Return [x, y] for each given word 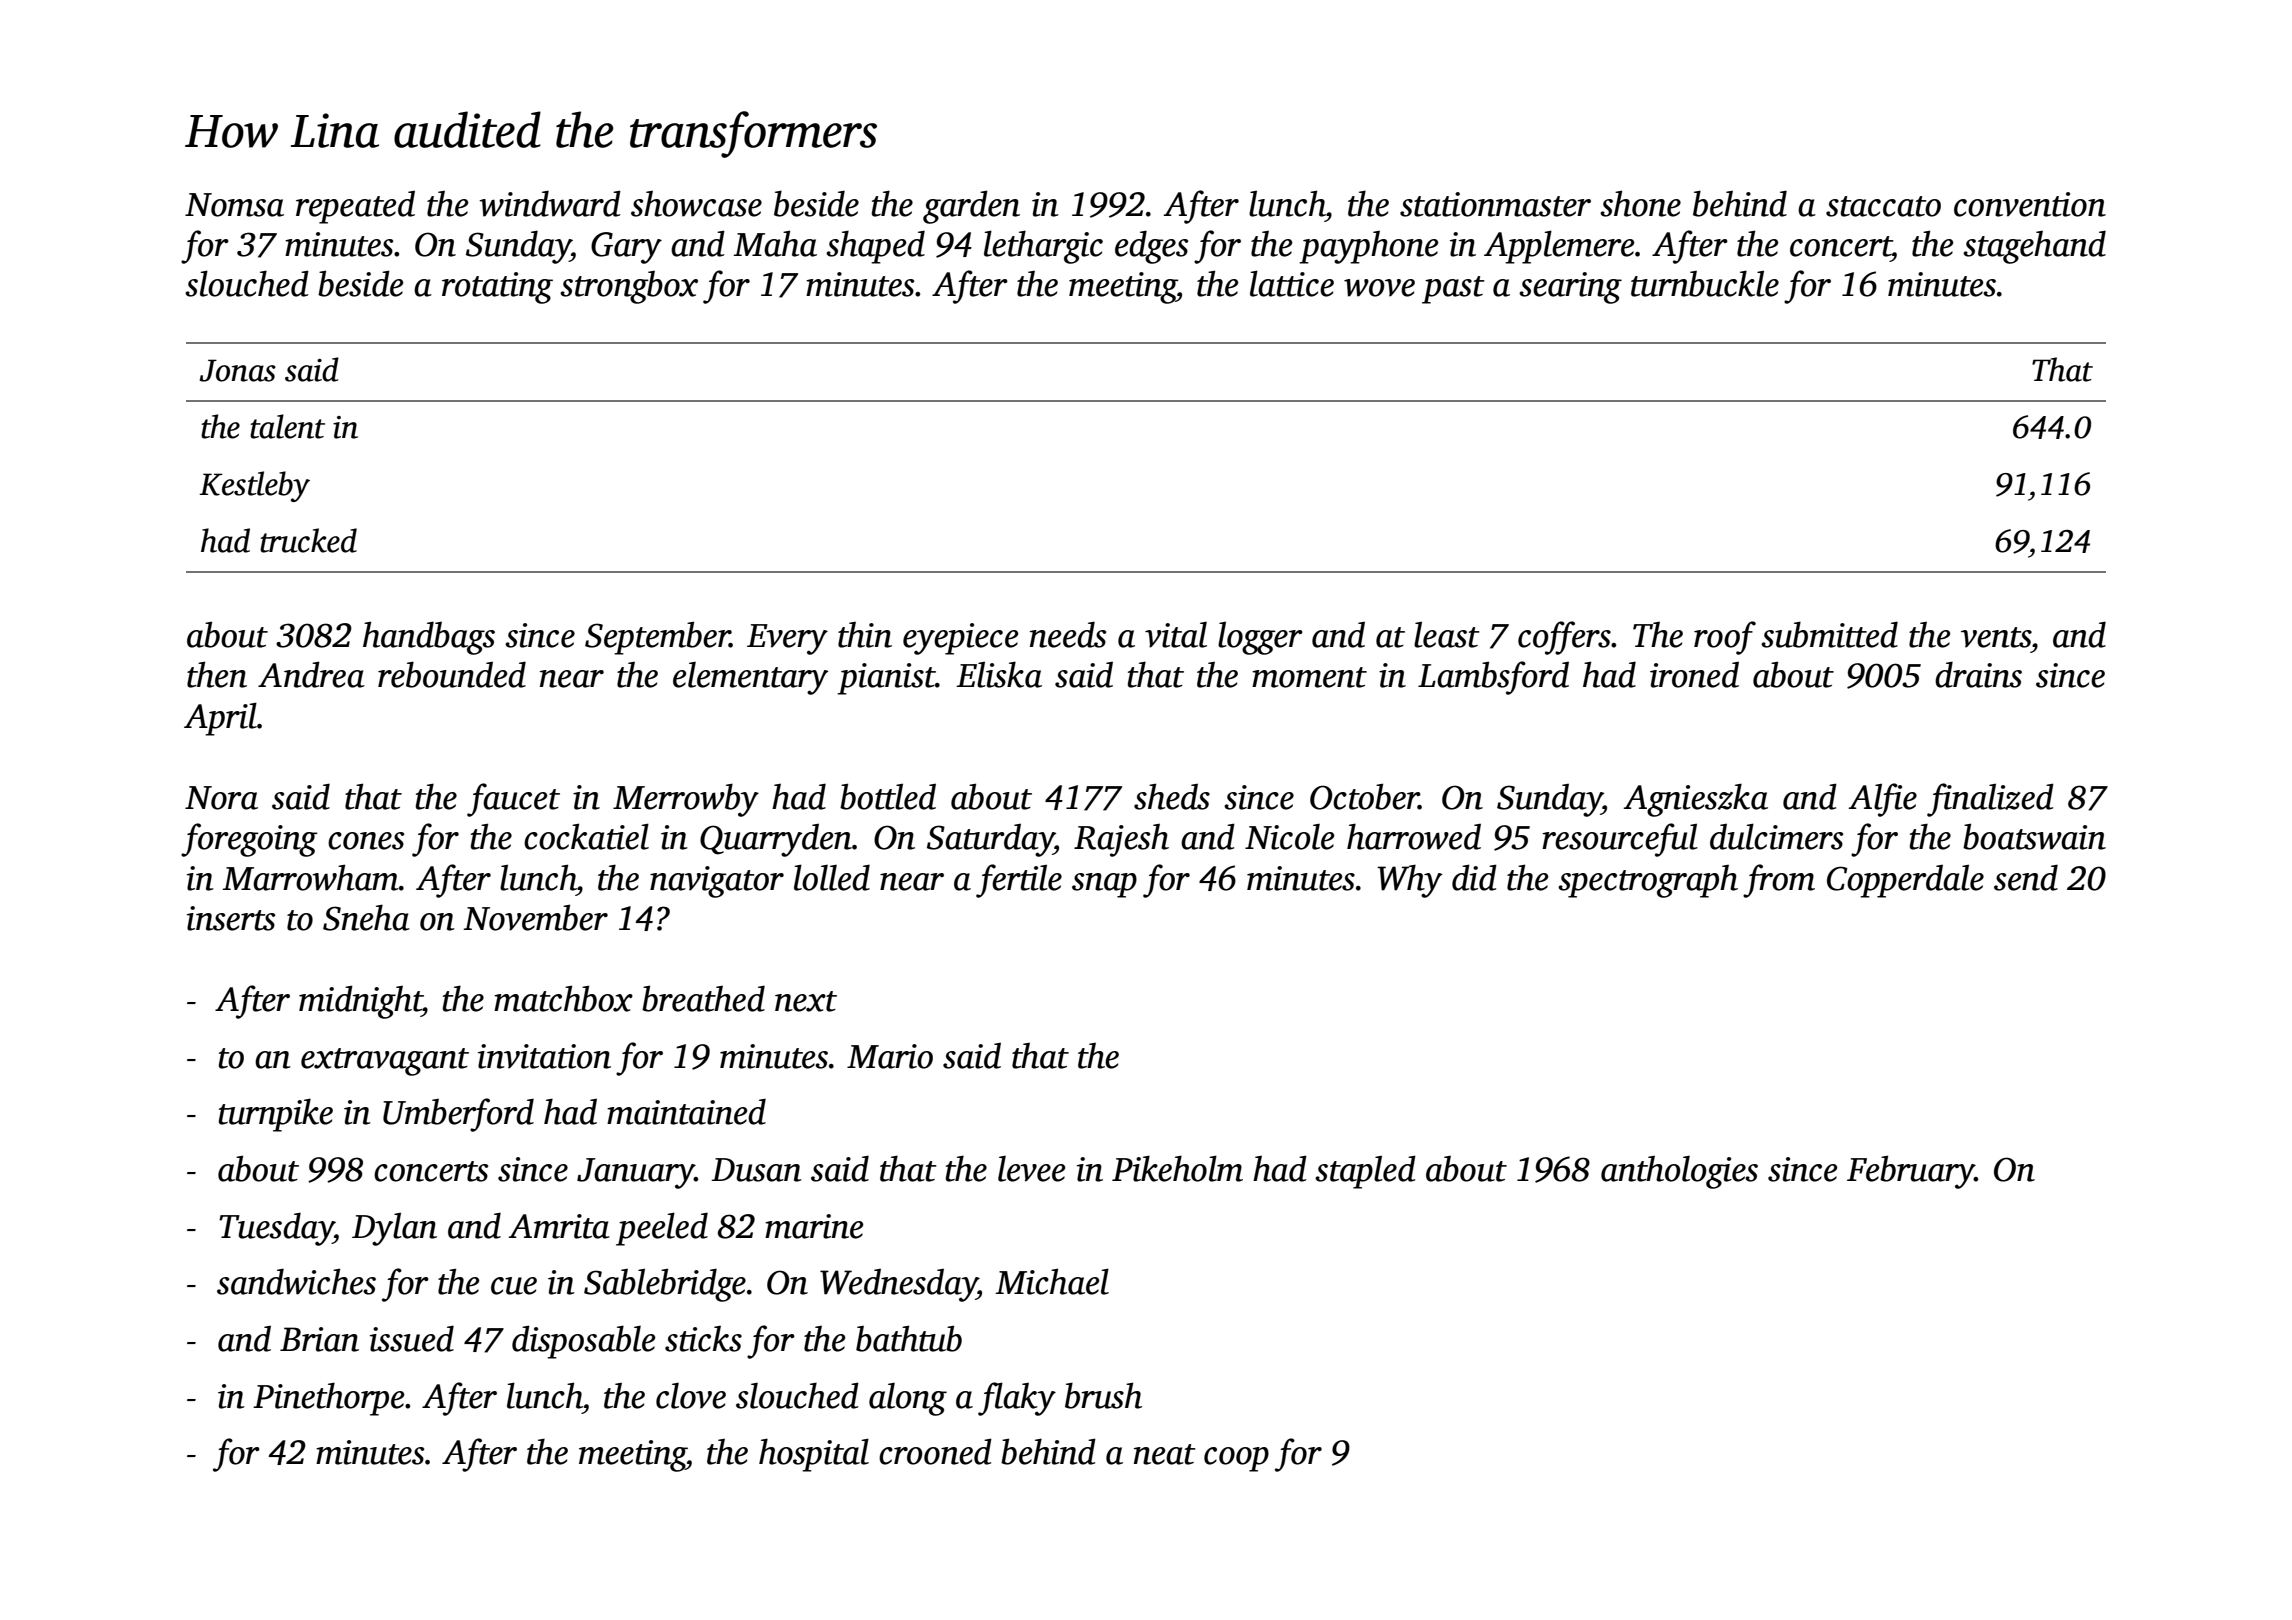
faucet [513, 800]
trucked [308, 540]
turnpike [275, 1115]
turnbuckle [1705, 283]
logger [1260, 638]
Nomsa [234, 205]
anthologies [1679, 1172]
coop [1236, 1459]
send [2026, 877]
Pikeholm [1177, 1168]
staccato [1883, 206]
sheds [1172, 796]
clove [691, 1396]
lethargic [1043, 247]
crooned [935, 1451]
